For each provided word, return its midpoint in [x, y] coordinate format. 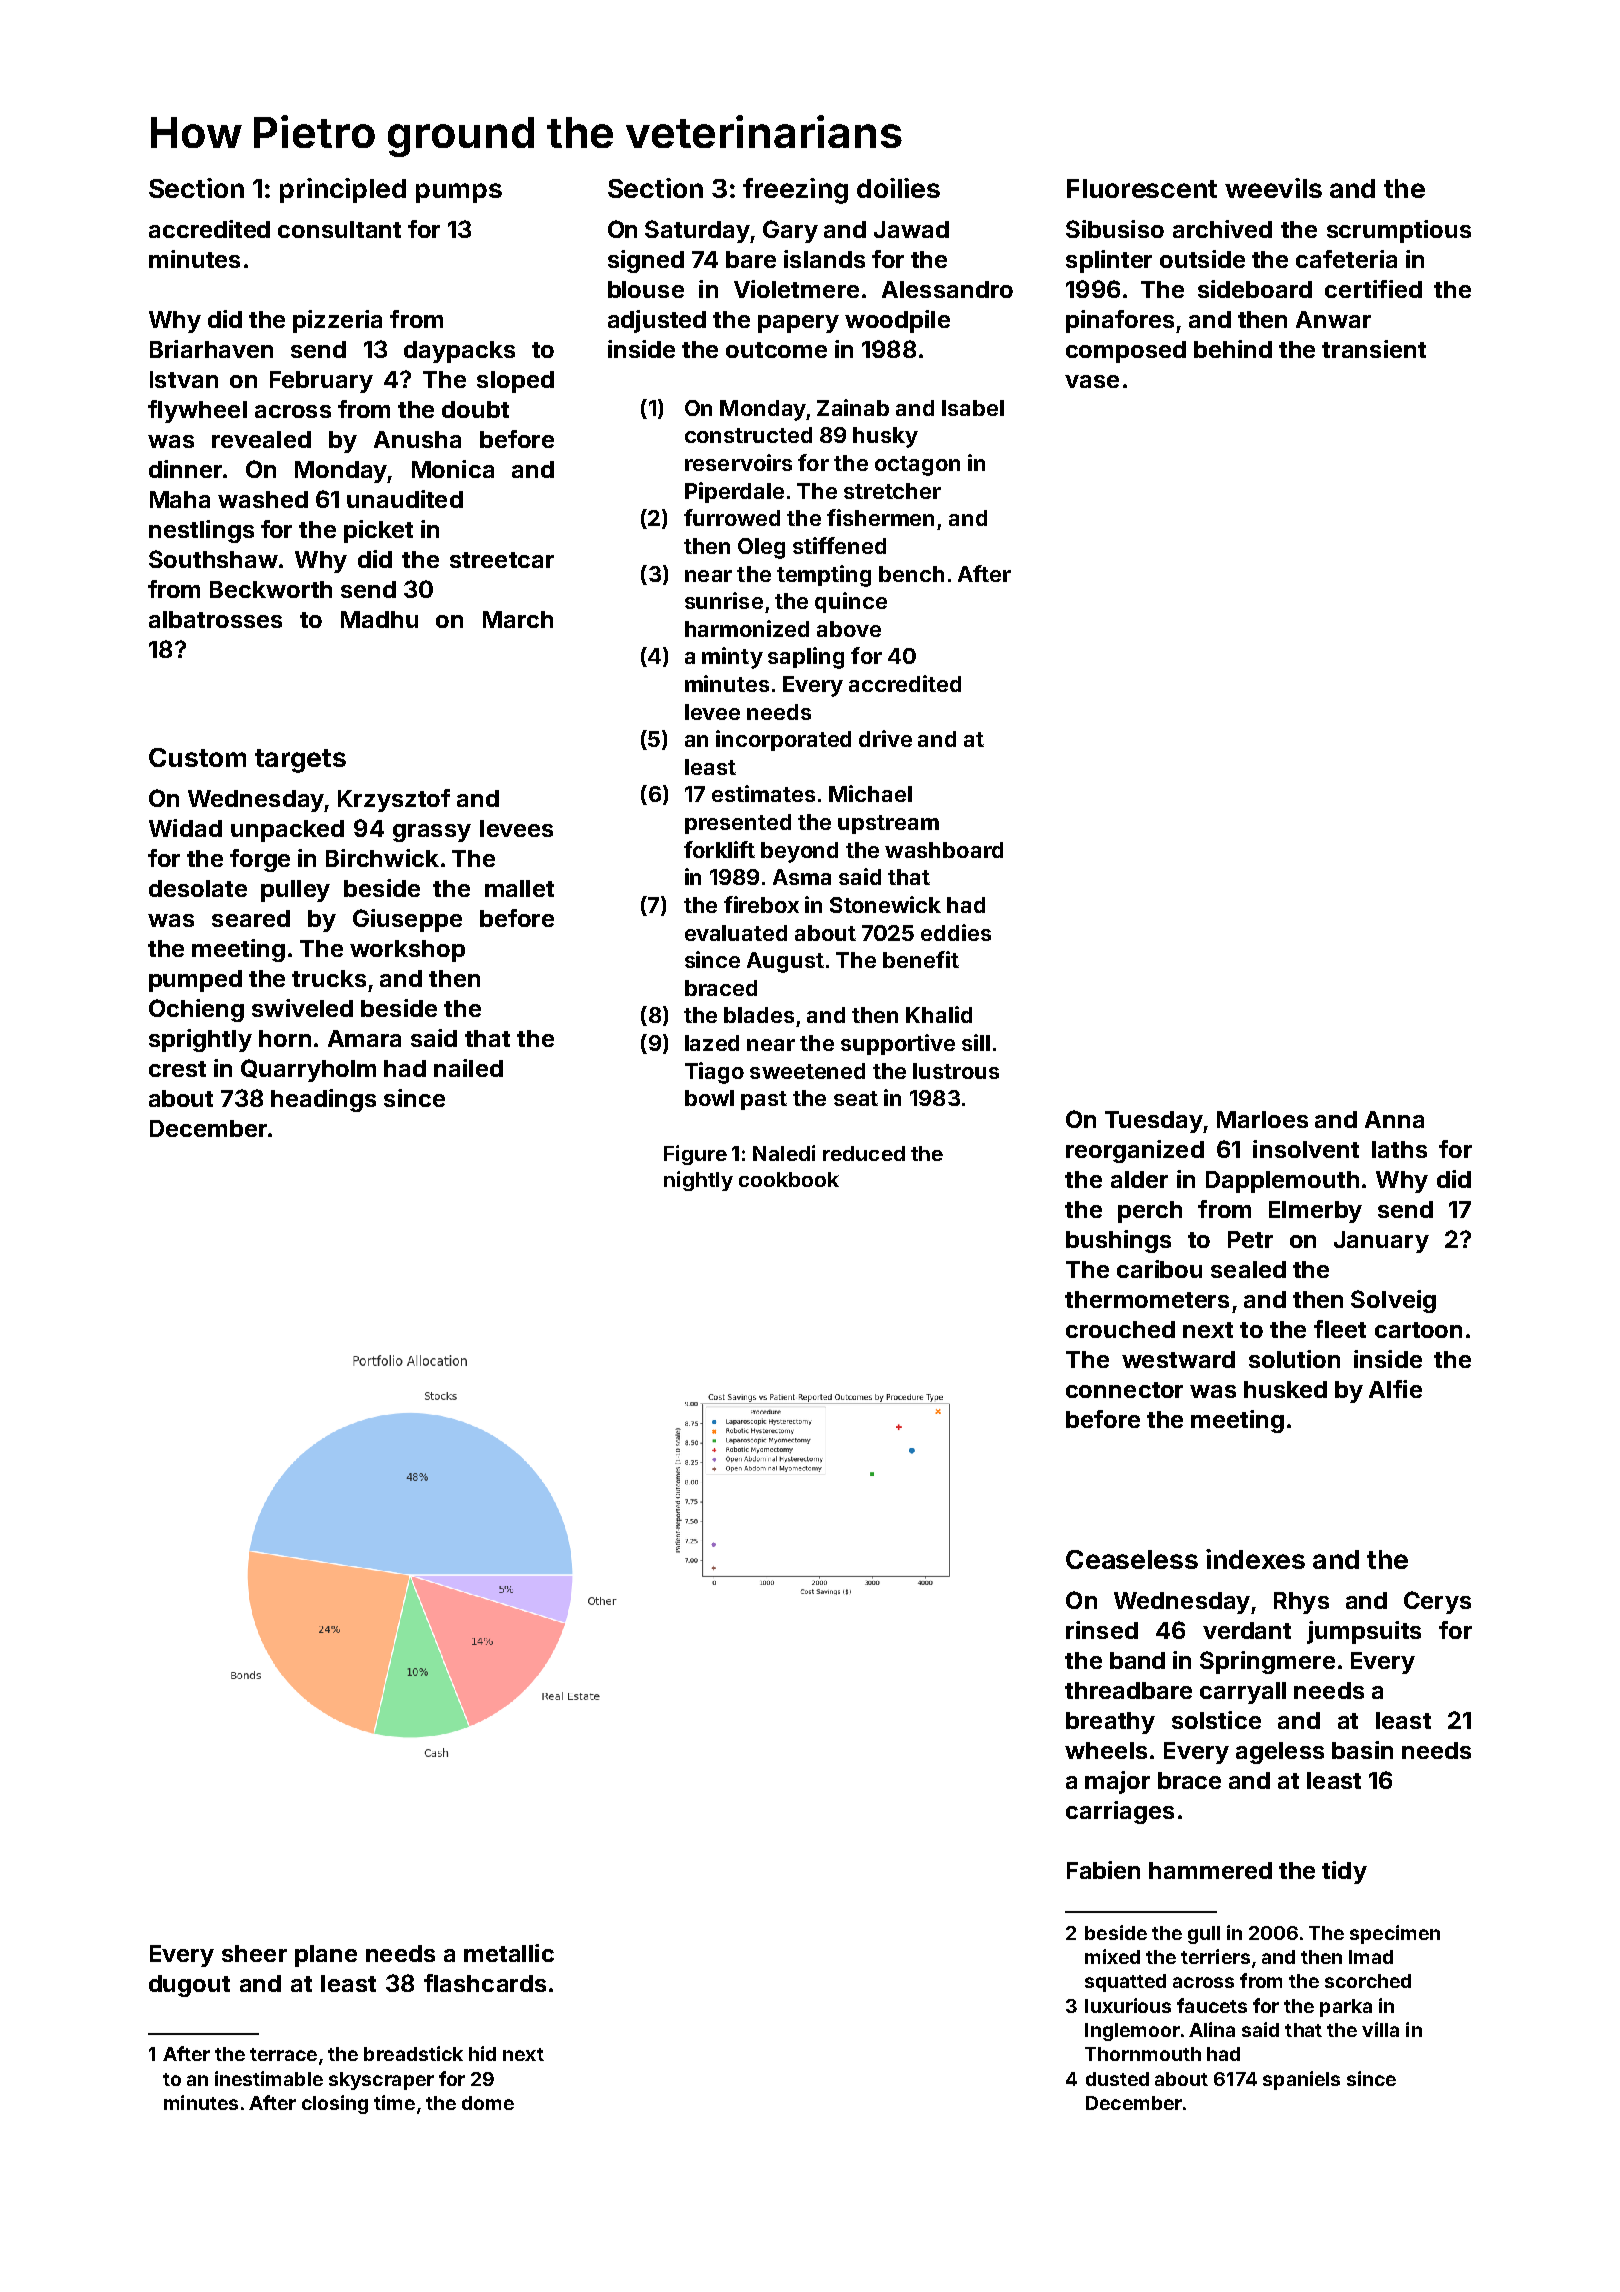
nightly [698, 1181]
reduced [864, 1153]
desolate [198, 888]
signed [646, 261]
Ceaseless [1132, 1559]
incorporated [783, 740]
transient [1374, 349]
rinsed [1102, 1630]
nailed [468, 1068]
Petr [1250, 1239]
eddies [956, 932]
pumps [459, 193]
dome [488, 2103]
